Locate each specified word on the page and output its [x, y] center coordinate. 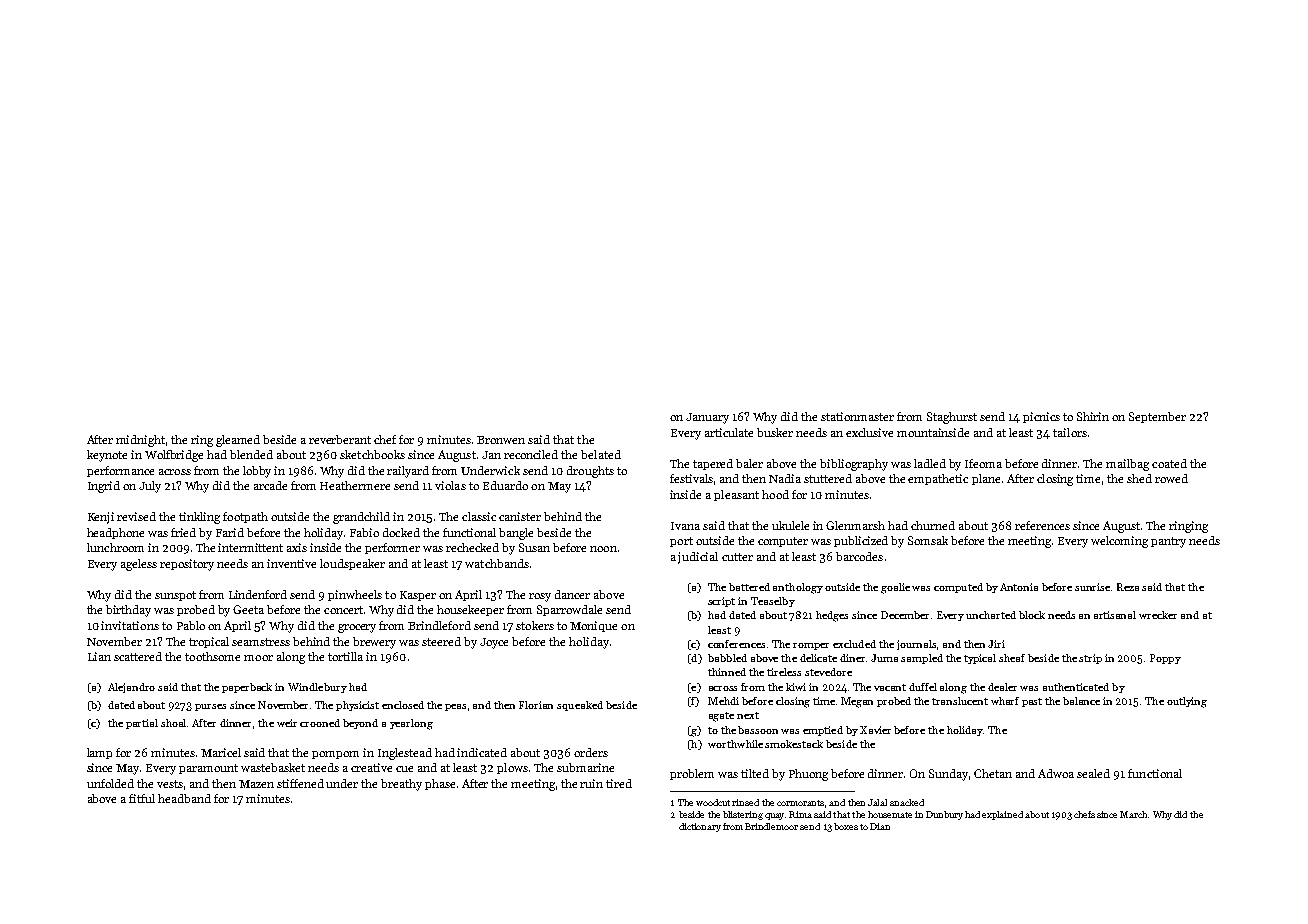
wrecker [1158, 615]
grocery [357, 628]
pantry [1168, 542]
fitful [142, 798]
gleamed [238, 441]
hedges [832, 616]
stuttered [828, 478]
